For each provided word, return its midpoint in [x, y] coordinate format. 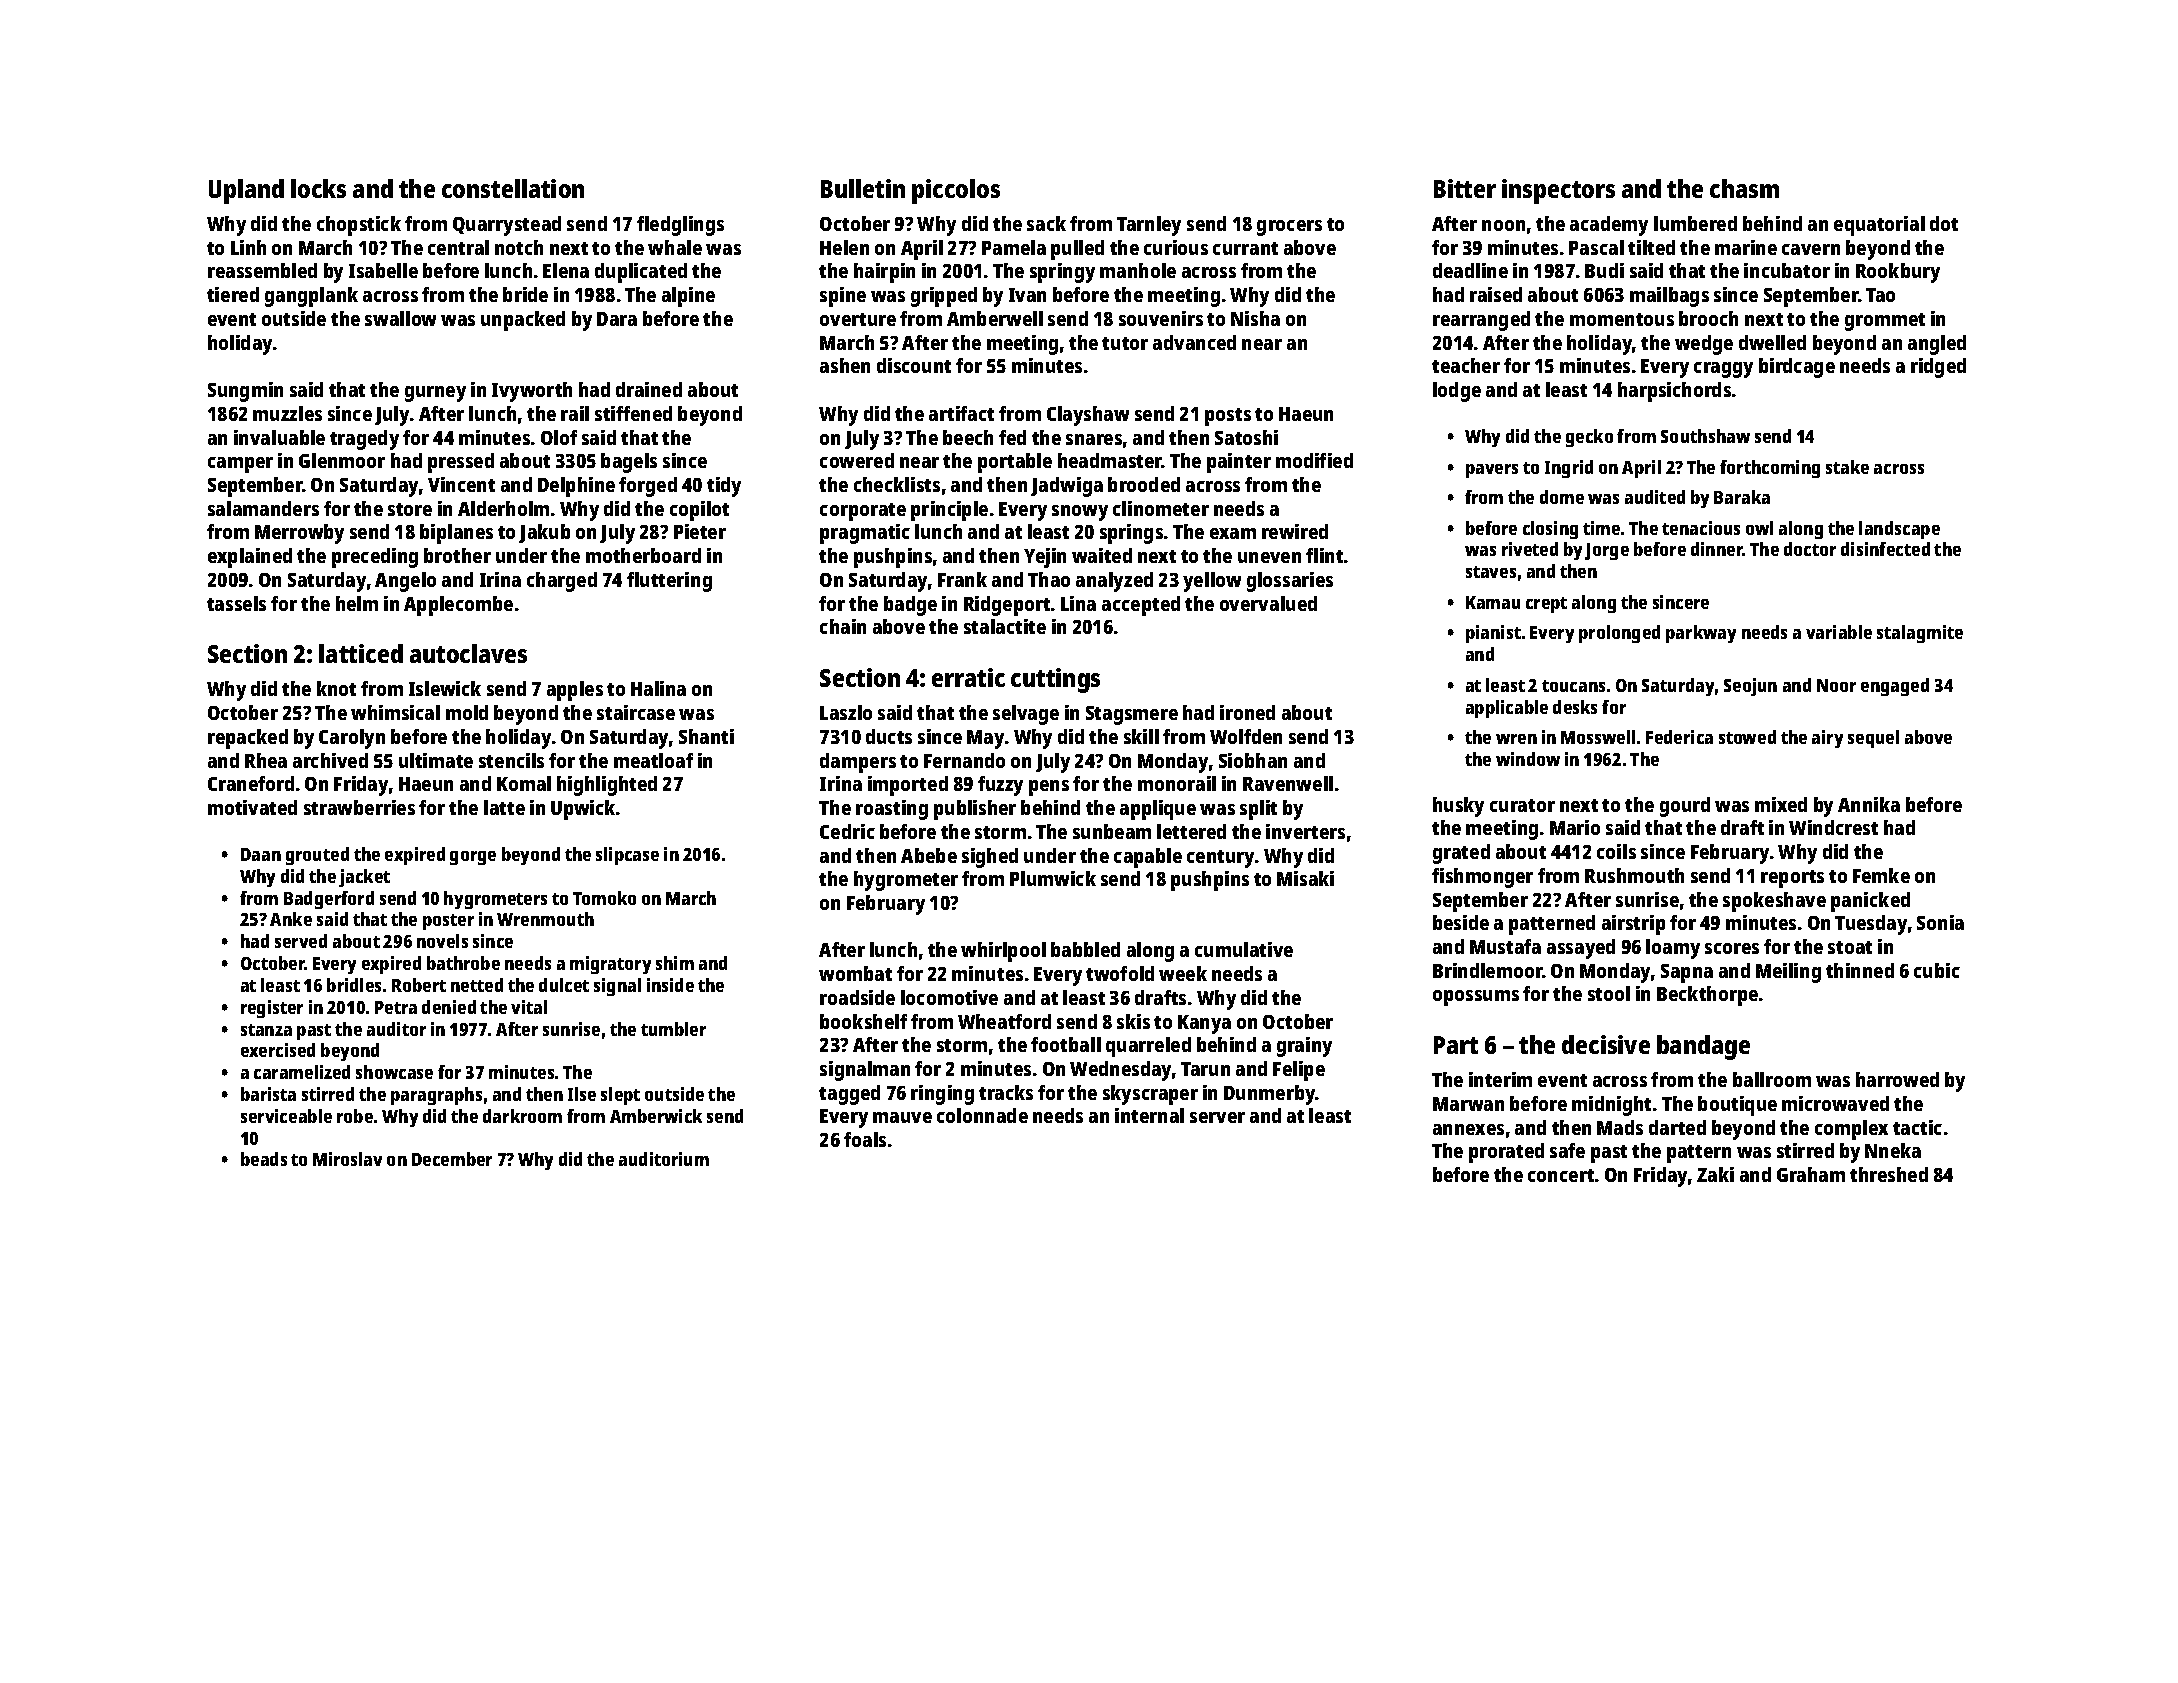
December [452, 1159]
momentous [1622, 319]
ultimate [436, 760]
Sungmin [245, 392]
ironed [1247, 712]
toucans [1573, 686]
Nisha [1255, 318]
